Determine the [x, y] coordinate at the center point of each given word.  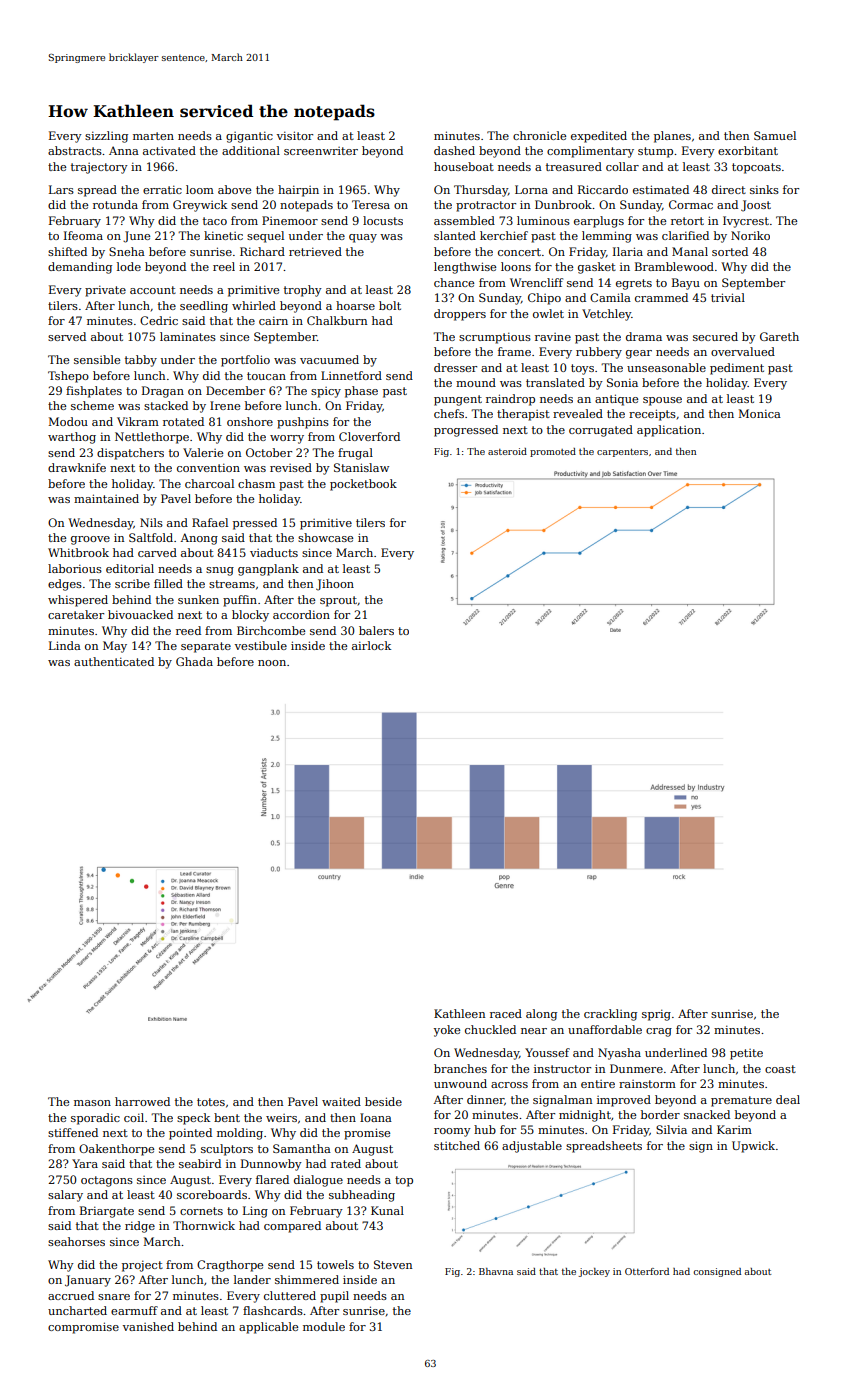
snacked [707, 1114]
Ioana [376, 1117]
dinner [485, 1099]
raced [506, 1013]
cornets [201, 1211]
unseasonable [666, 367]
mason [92, 1103]
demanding [80, 268]
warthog [72, 438]
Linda [65, 645]
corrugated [601, 431]
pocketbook [363, 485]
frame [514, 351]
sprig [656, 1015]
